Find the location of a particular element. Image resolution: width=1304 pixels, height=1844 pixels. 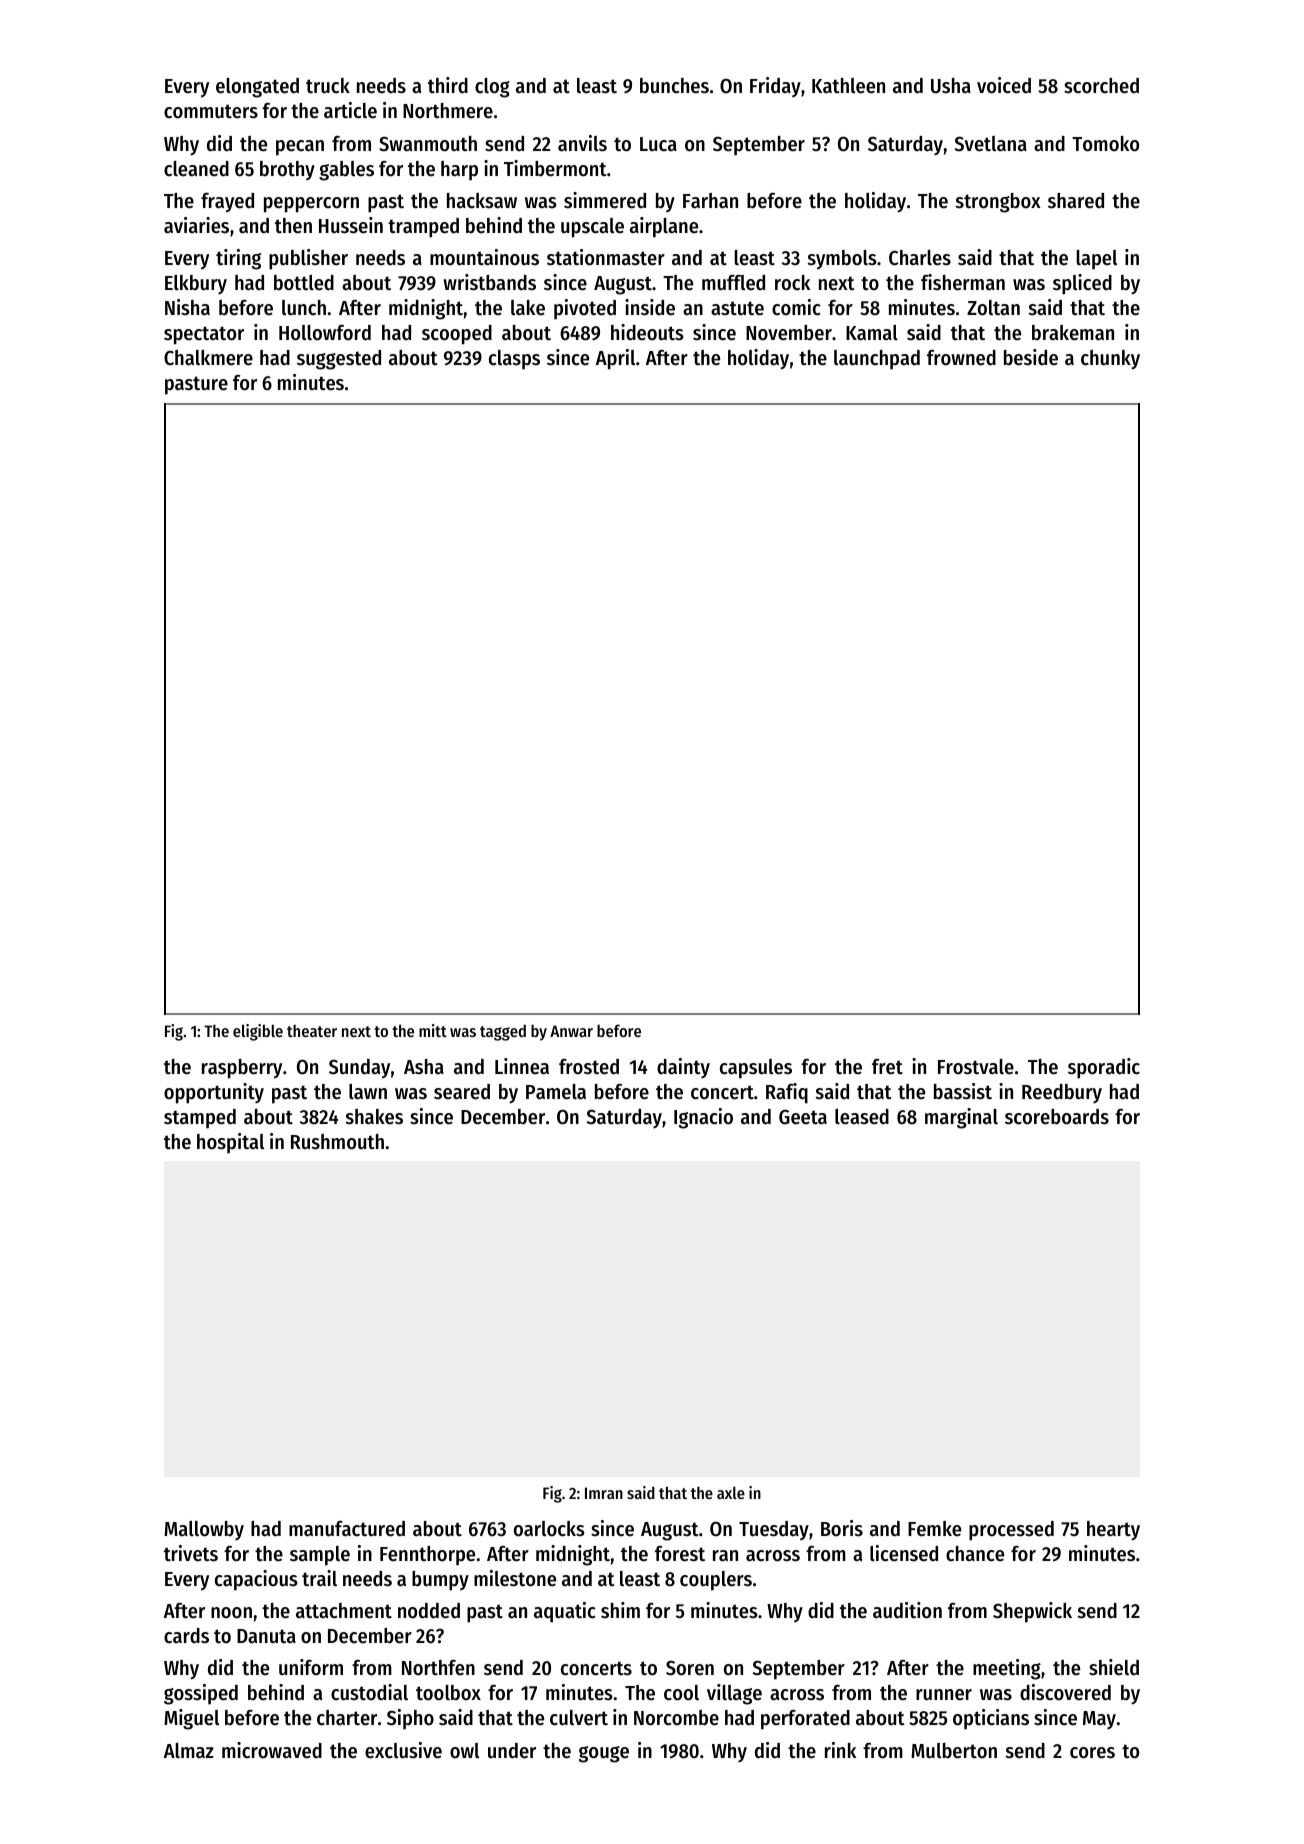

rink is located at coordinates (840, 1750).
